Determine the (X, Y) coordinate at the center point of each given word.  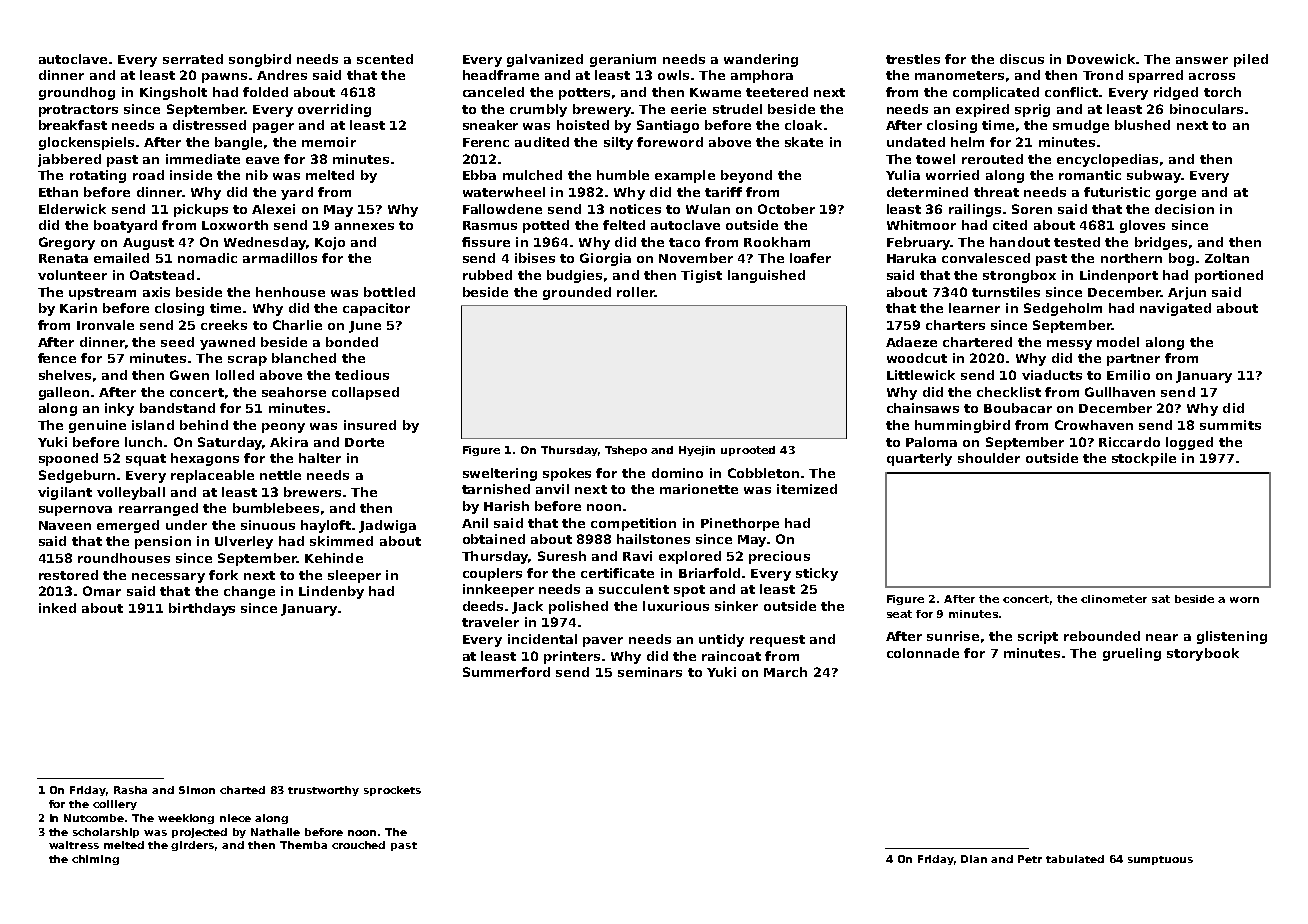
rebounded (1102, 636)
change (249, 592)
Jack (527, 607)
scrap (247, 361)
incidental (542, 639)
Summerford (506, 672)
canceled (493, 92)
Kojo (330, 243)
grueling (1132, 654)
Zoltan (1227, 258)
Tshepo (626, 451)
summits (1230, 425)
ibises (535, 258)
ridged (1176, 93)
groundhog (77, 93)
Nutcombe (94, 818)
